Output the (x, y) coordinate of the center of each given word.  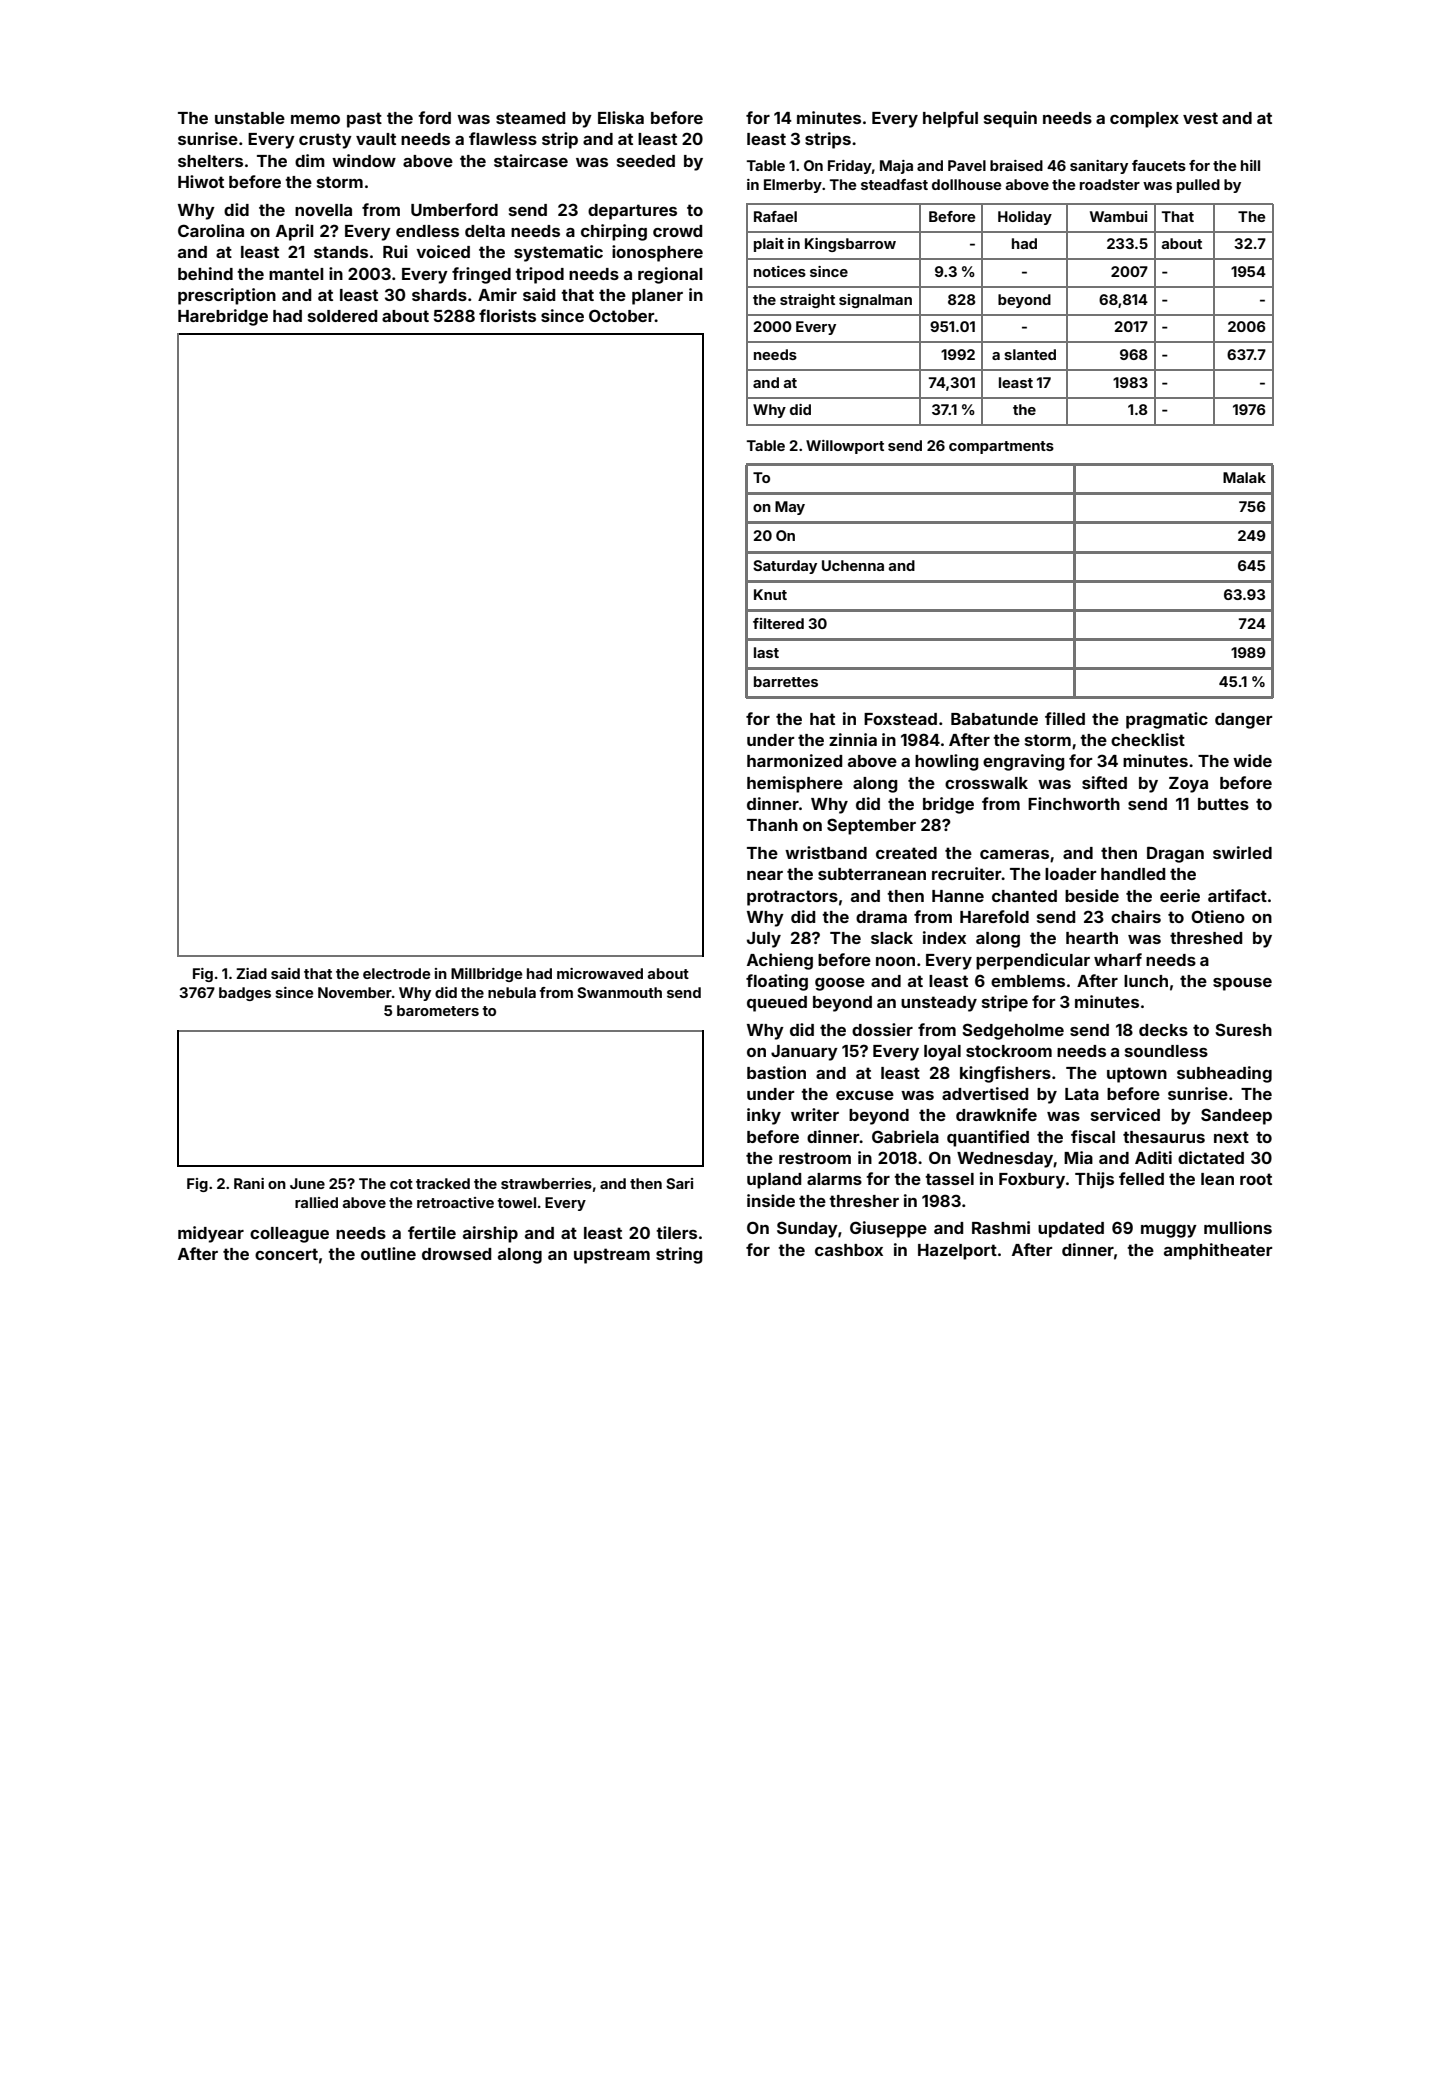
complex (1144, 120)
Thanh (772, 825)
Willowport (845, 447)
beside (1092, 895)
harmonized (794, 760)
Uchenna (853, 565)
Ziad (251, 973)
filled (1065, 718)
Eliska (621, 117)
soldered (342, 316)
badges (245, 994)
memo (315, 119)
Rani (249, 1183)
